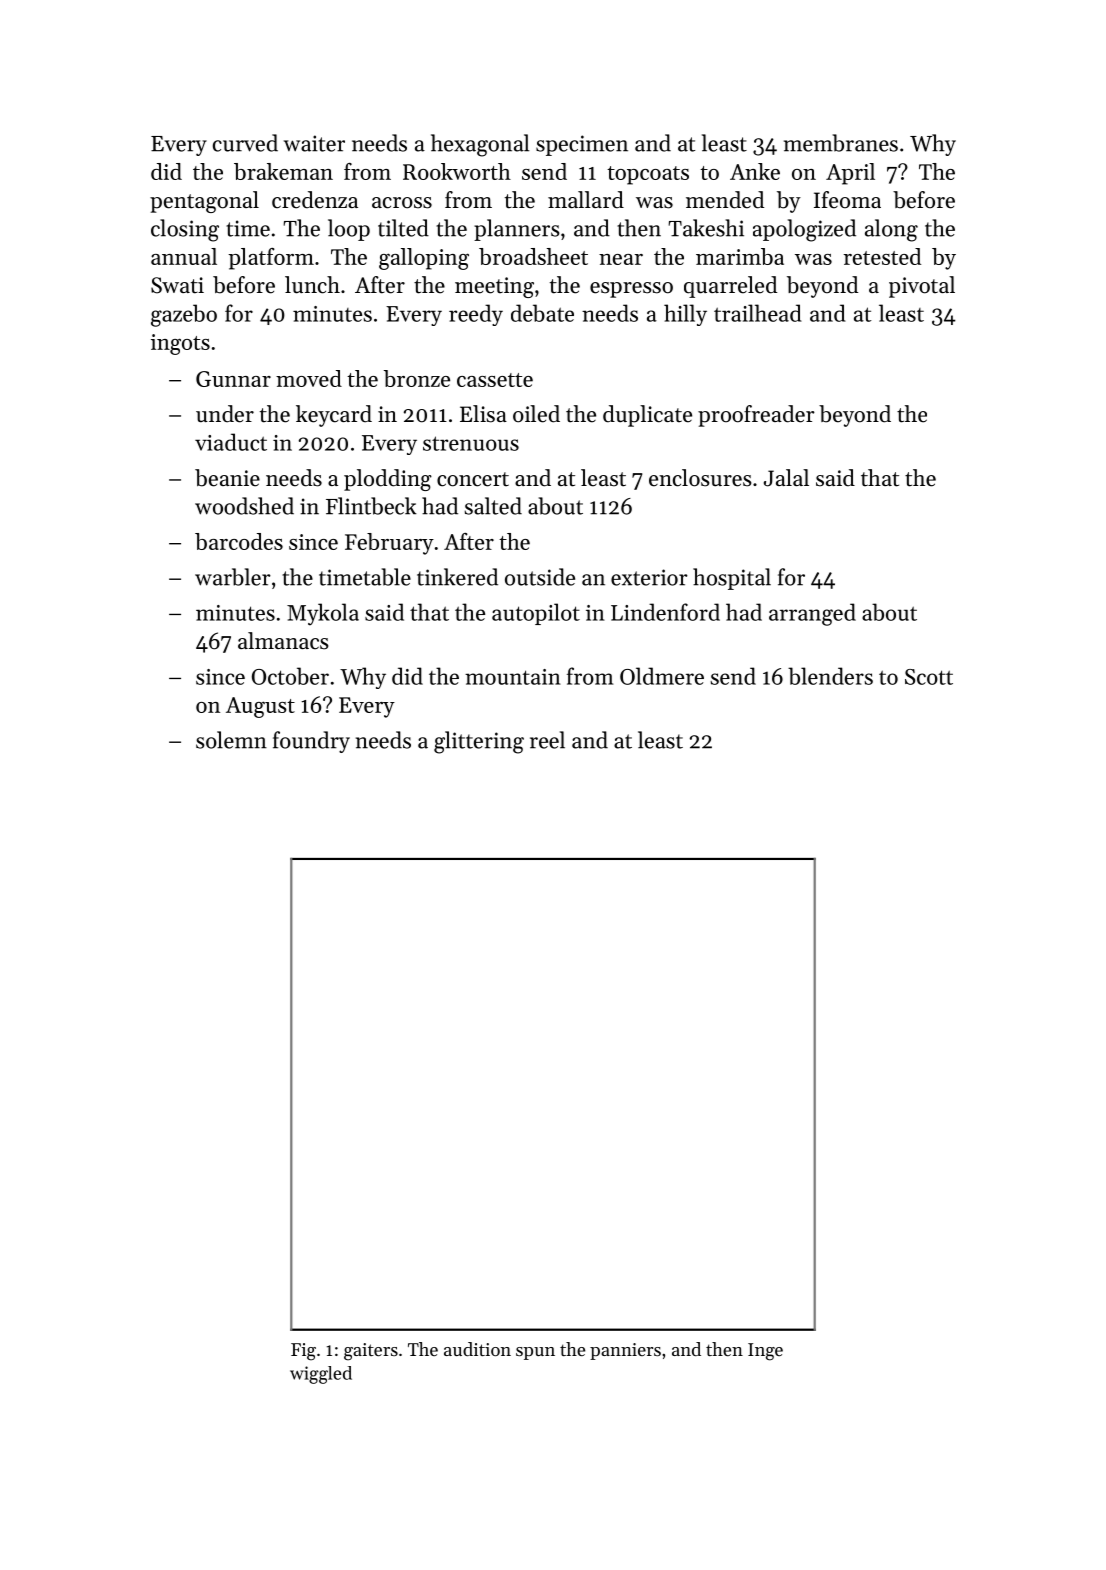 This screenshot has width=1106, height=1570. What do you see at coordinates (648, 175) in the screenshot?
I see `topcoats` at bounding box center [648, 175].
